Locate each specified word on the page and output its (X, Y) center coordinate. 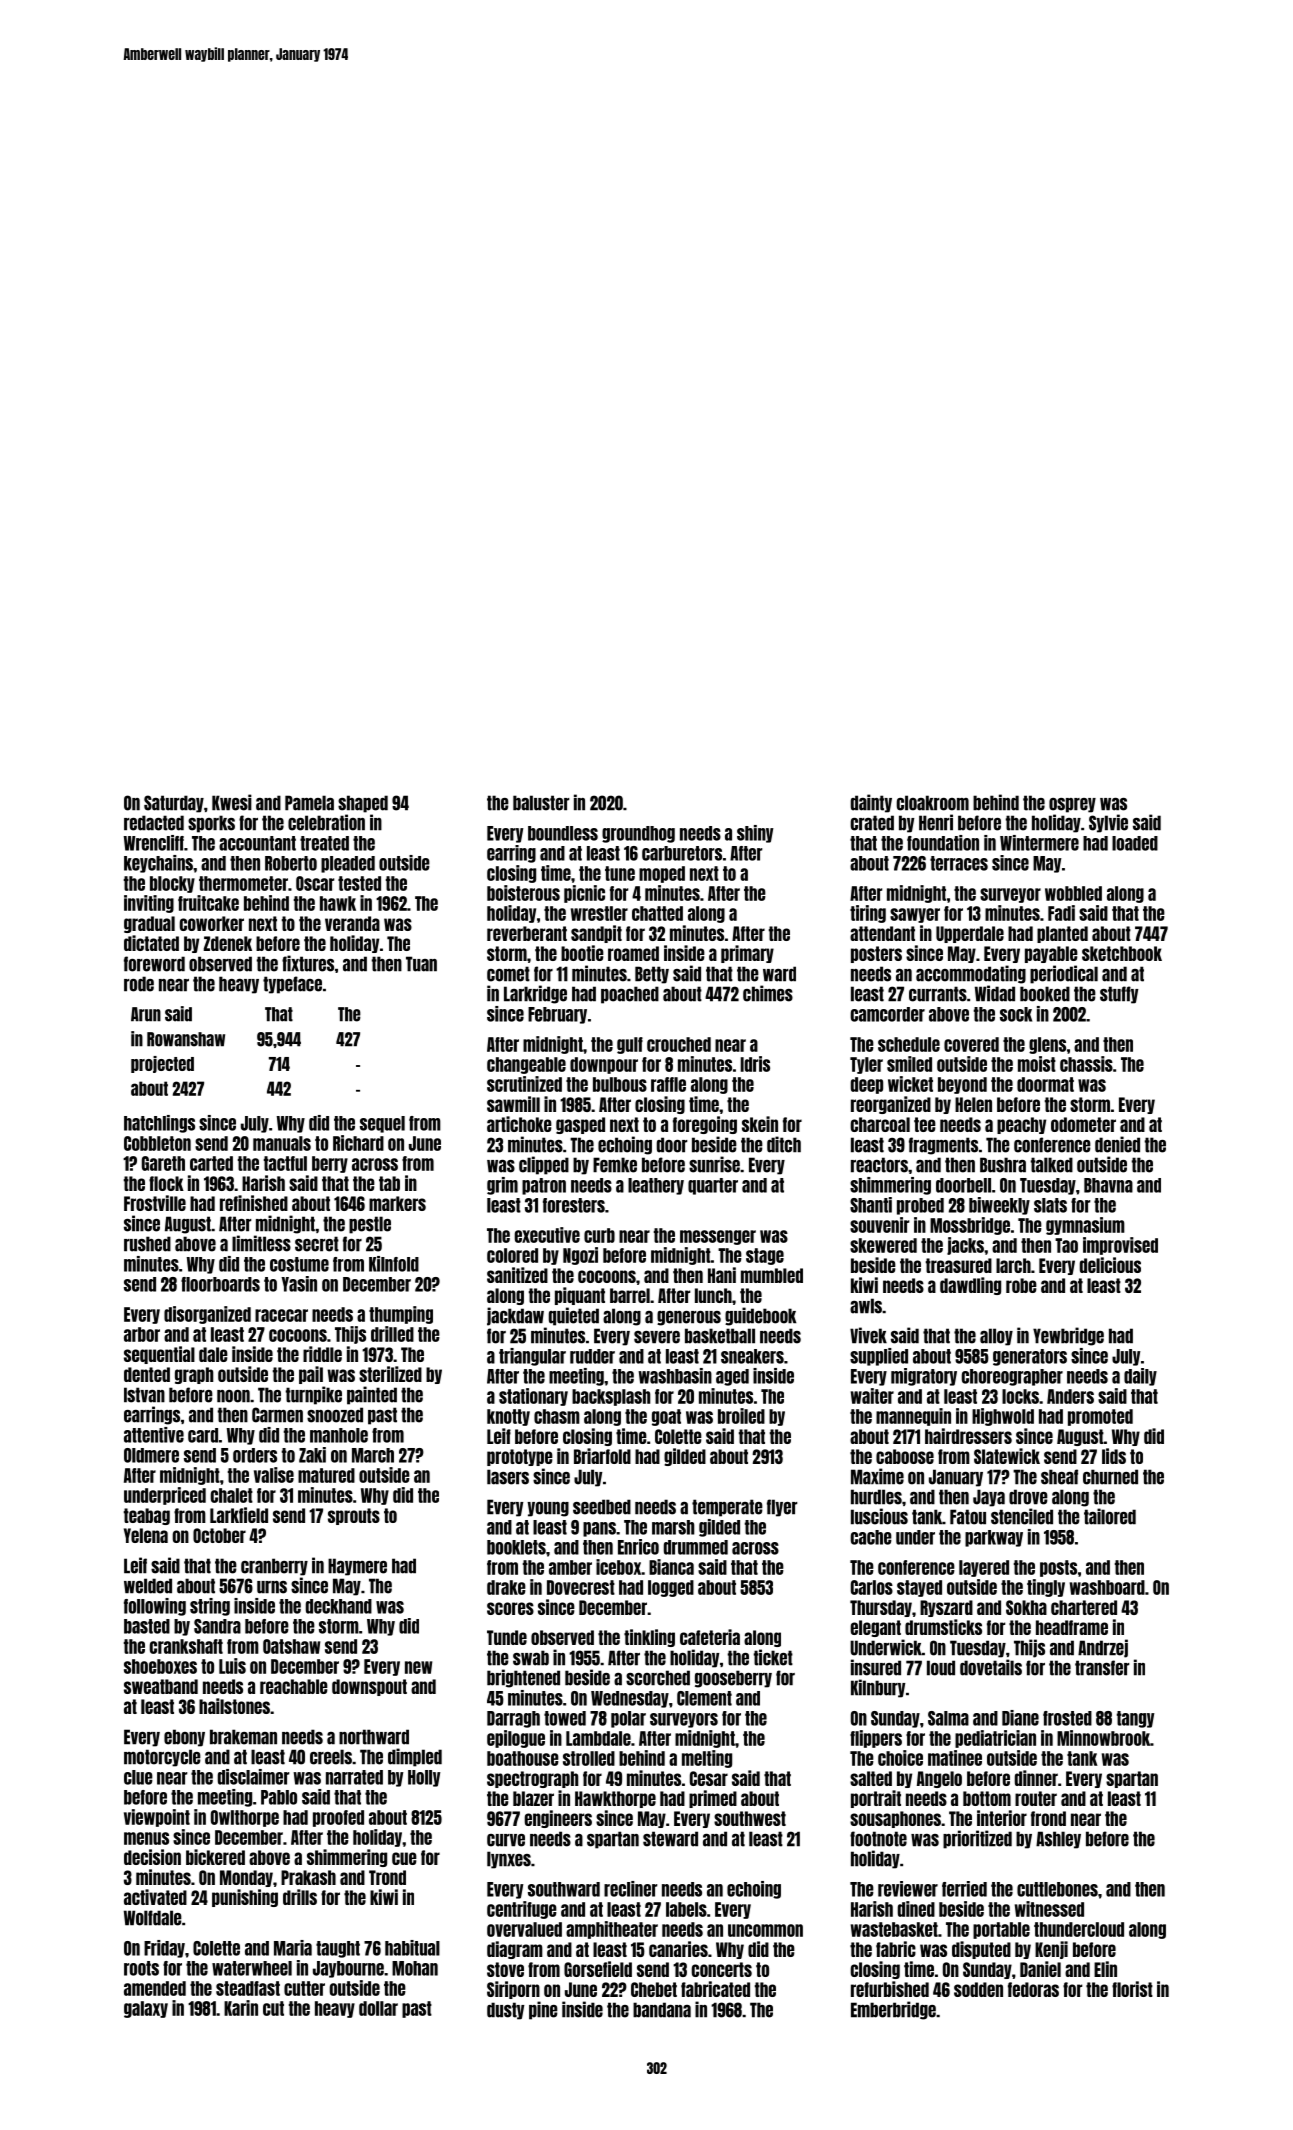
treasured (959, 1265)
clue (138, 1777)
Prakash (308, 1877)
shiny (755, 834)
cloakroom (932, 803)
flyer (782, 1508)
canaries (678, 1949)
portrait (876, 1799)
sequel (382, 1124)
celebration (326, 822)
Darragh (513, 1719)
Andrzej (1103, 1648)
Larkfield (239, 1515)
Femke (615, 1165)
